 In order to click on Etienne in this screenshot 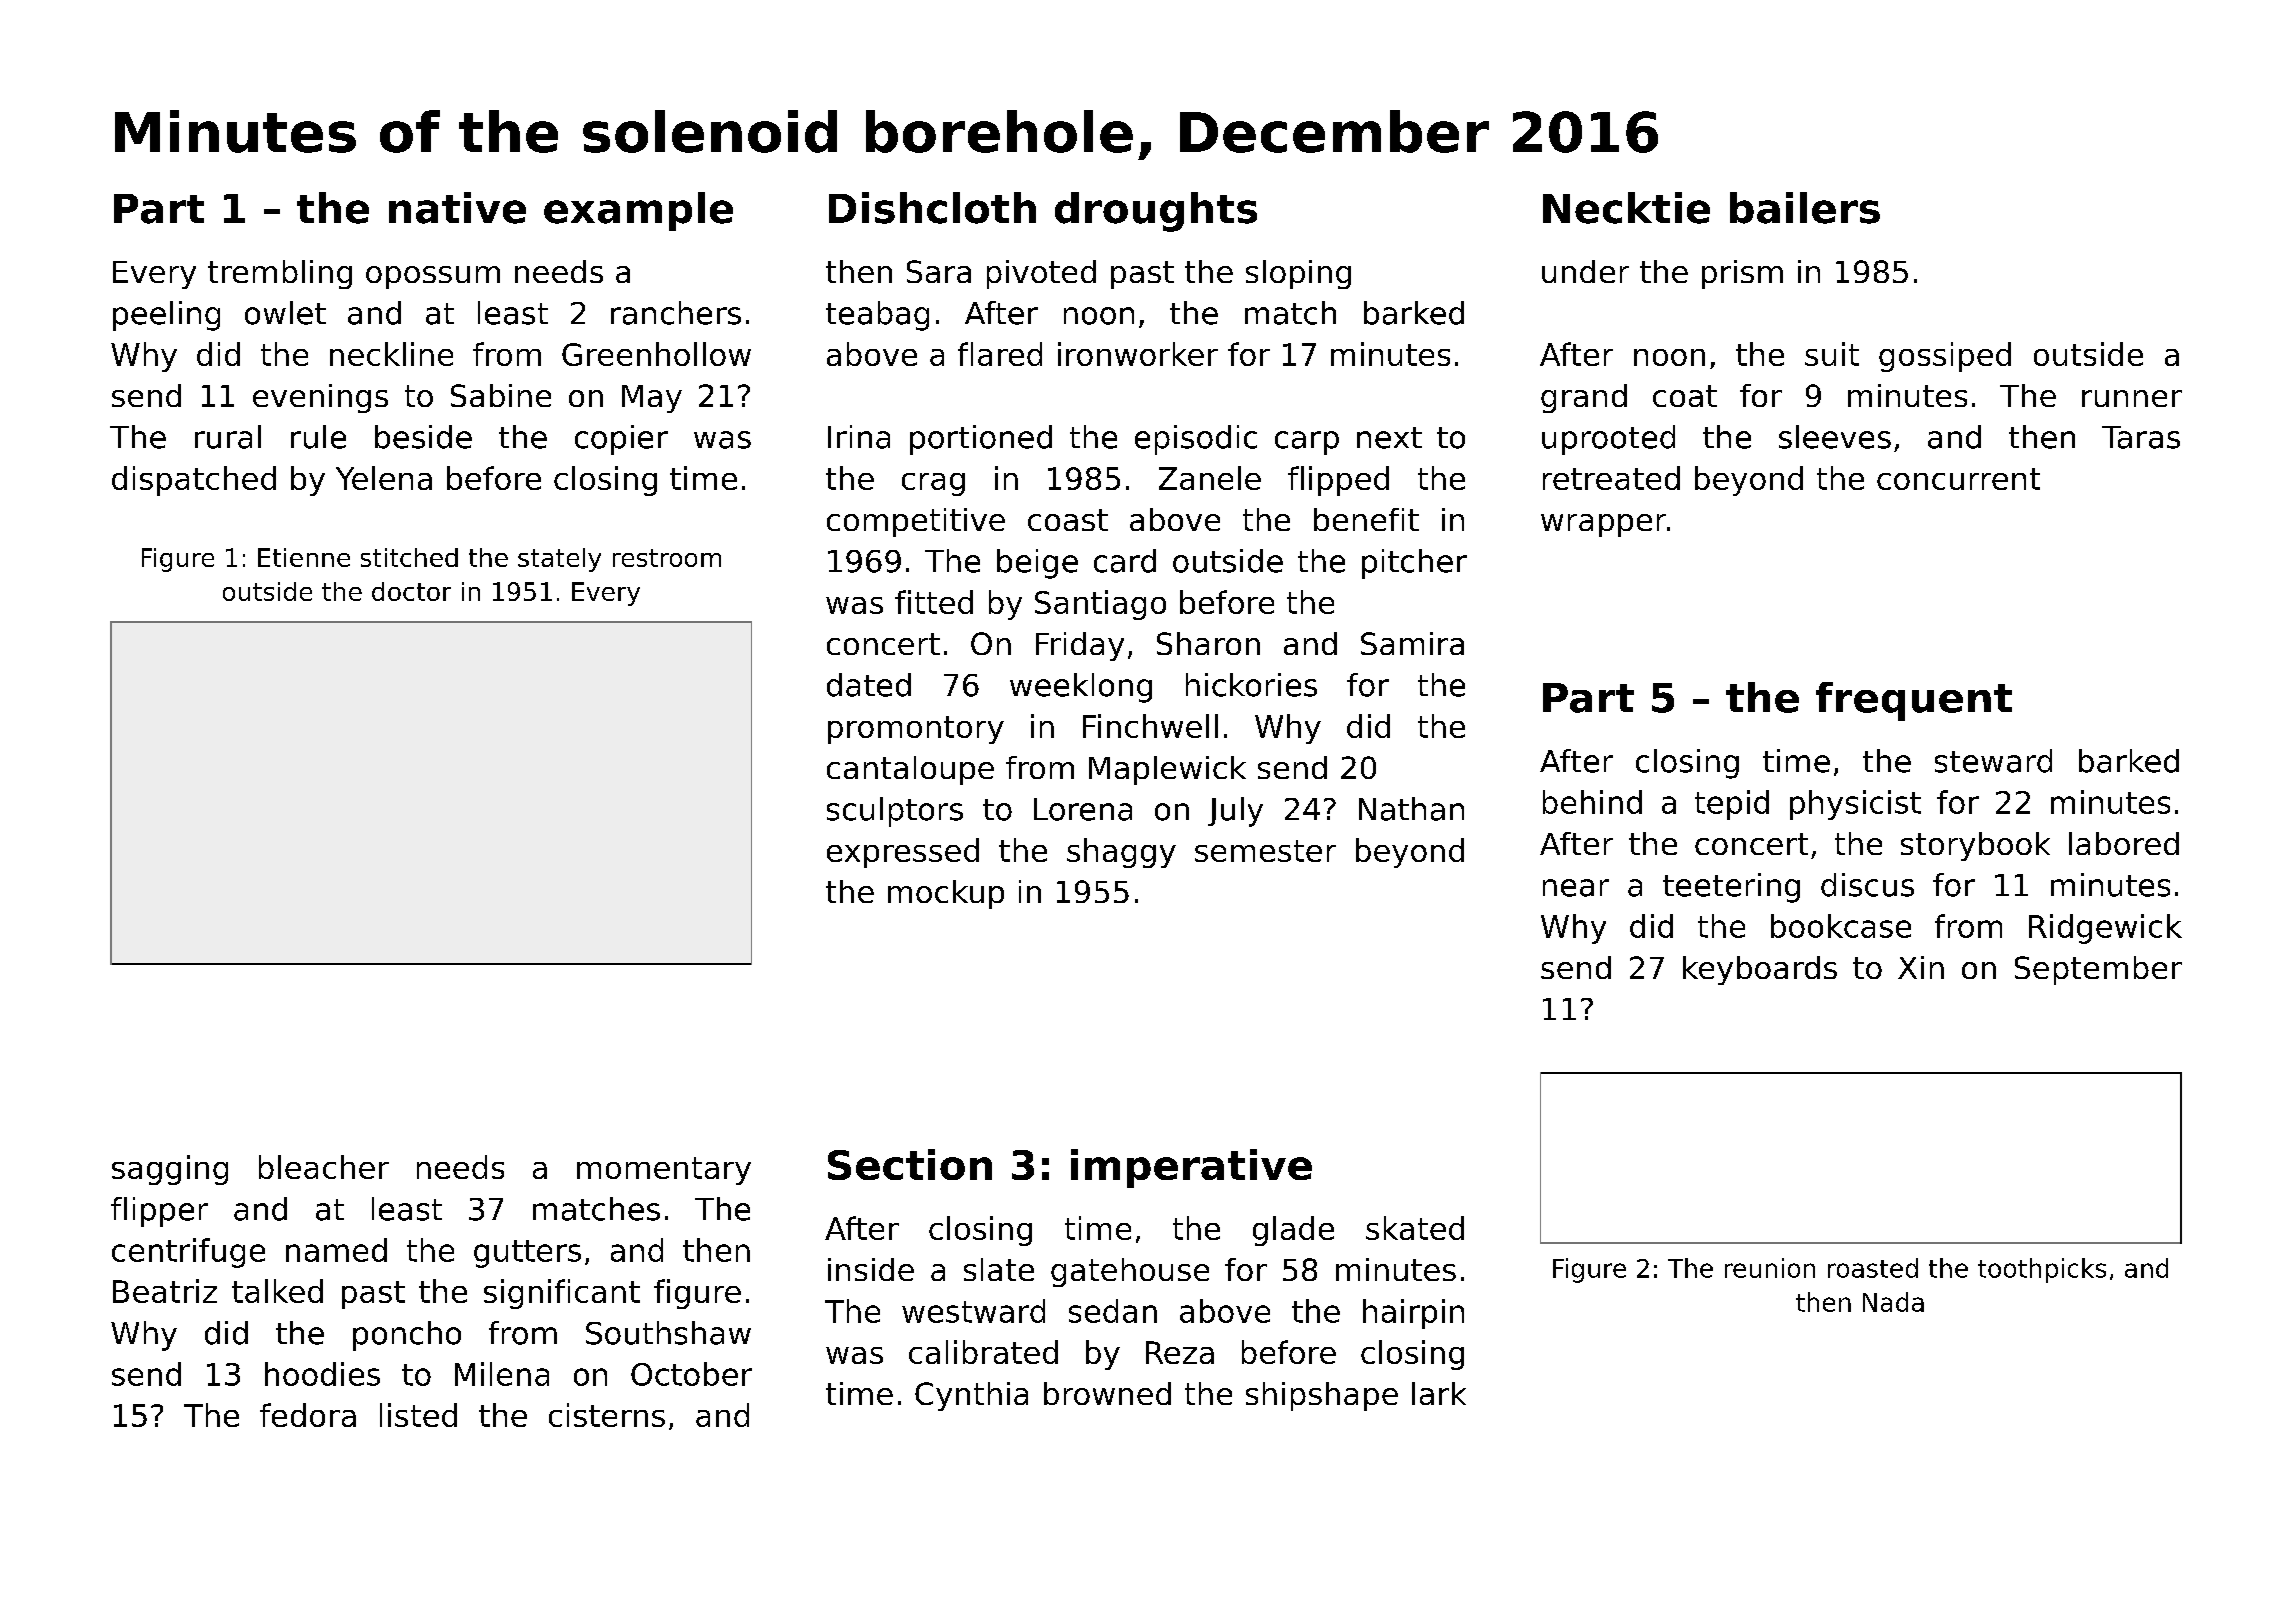, I will do `click(304, 557)`.
